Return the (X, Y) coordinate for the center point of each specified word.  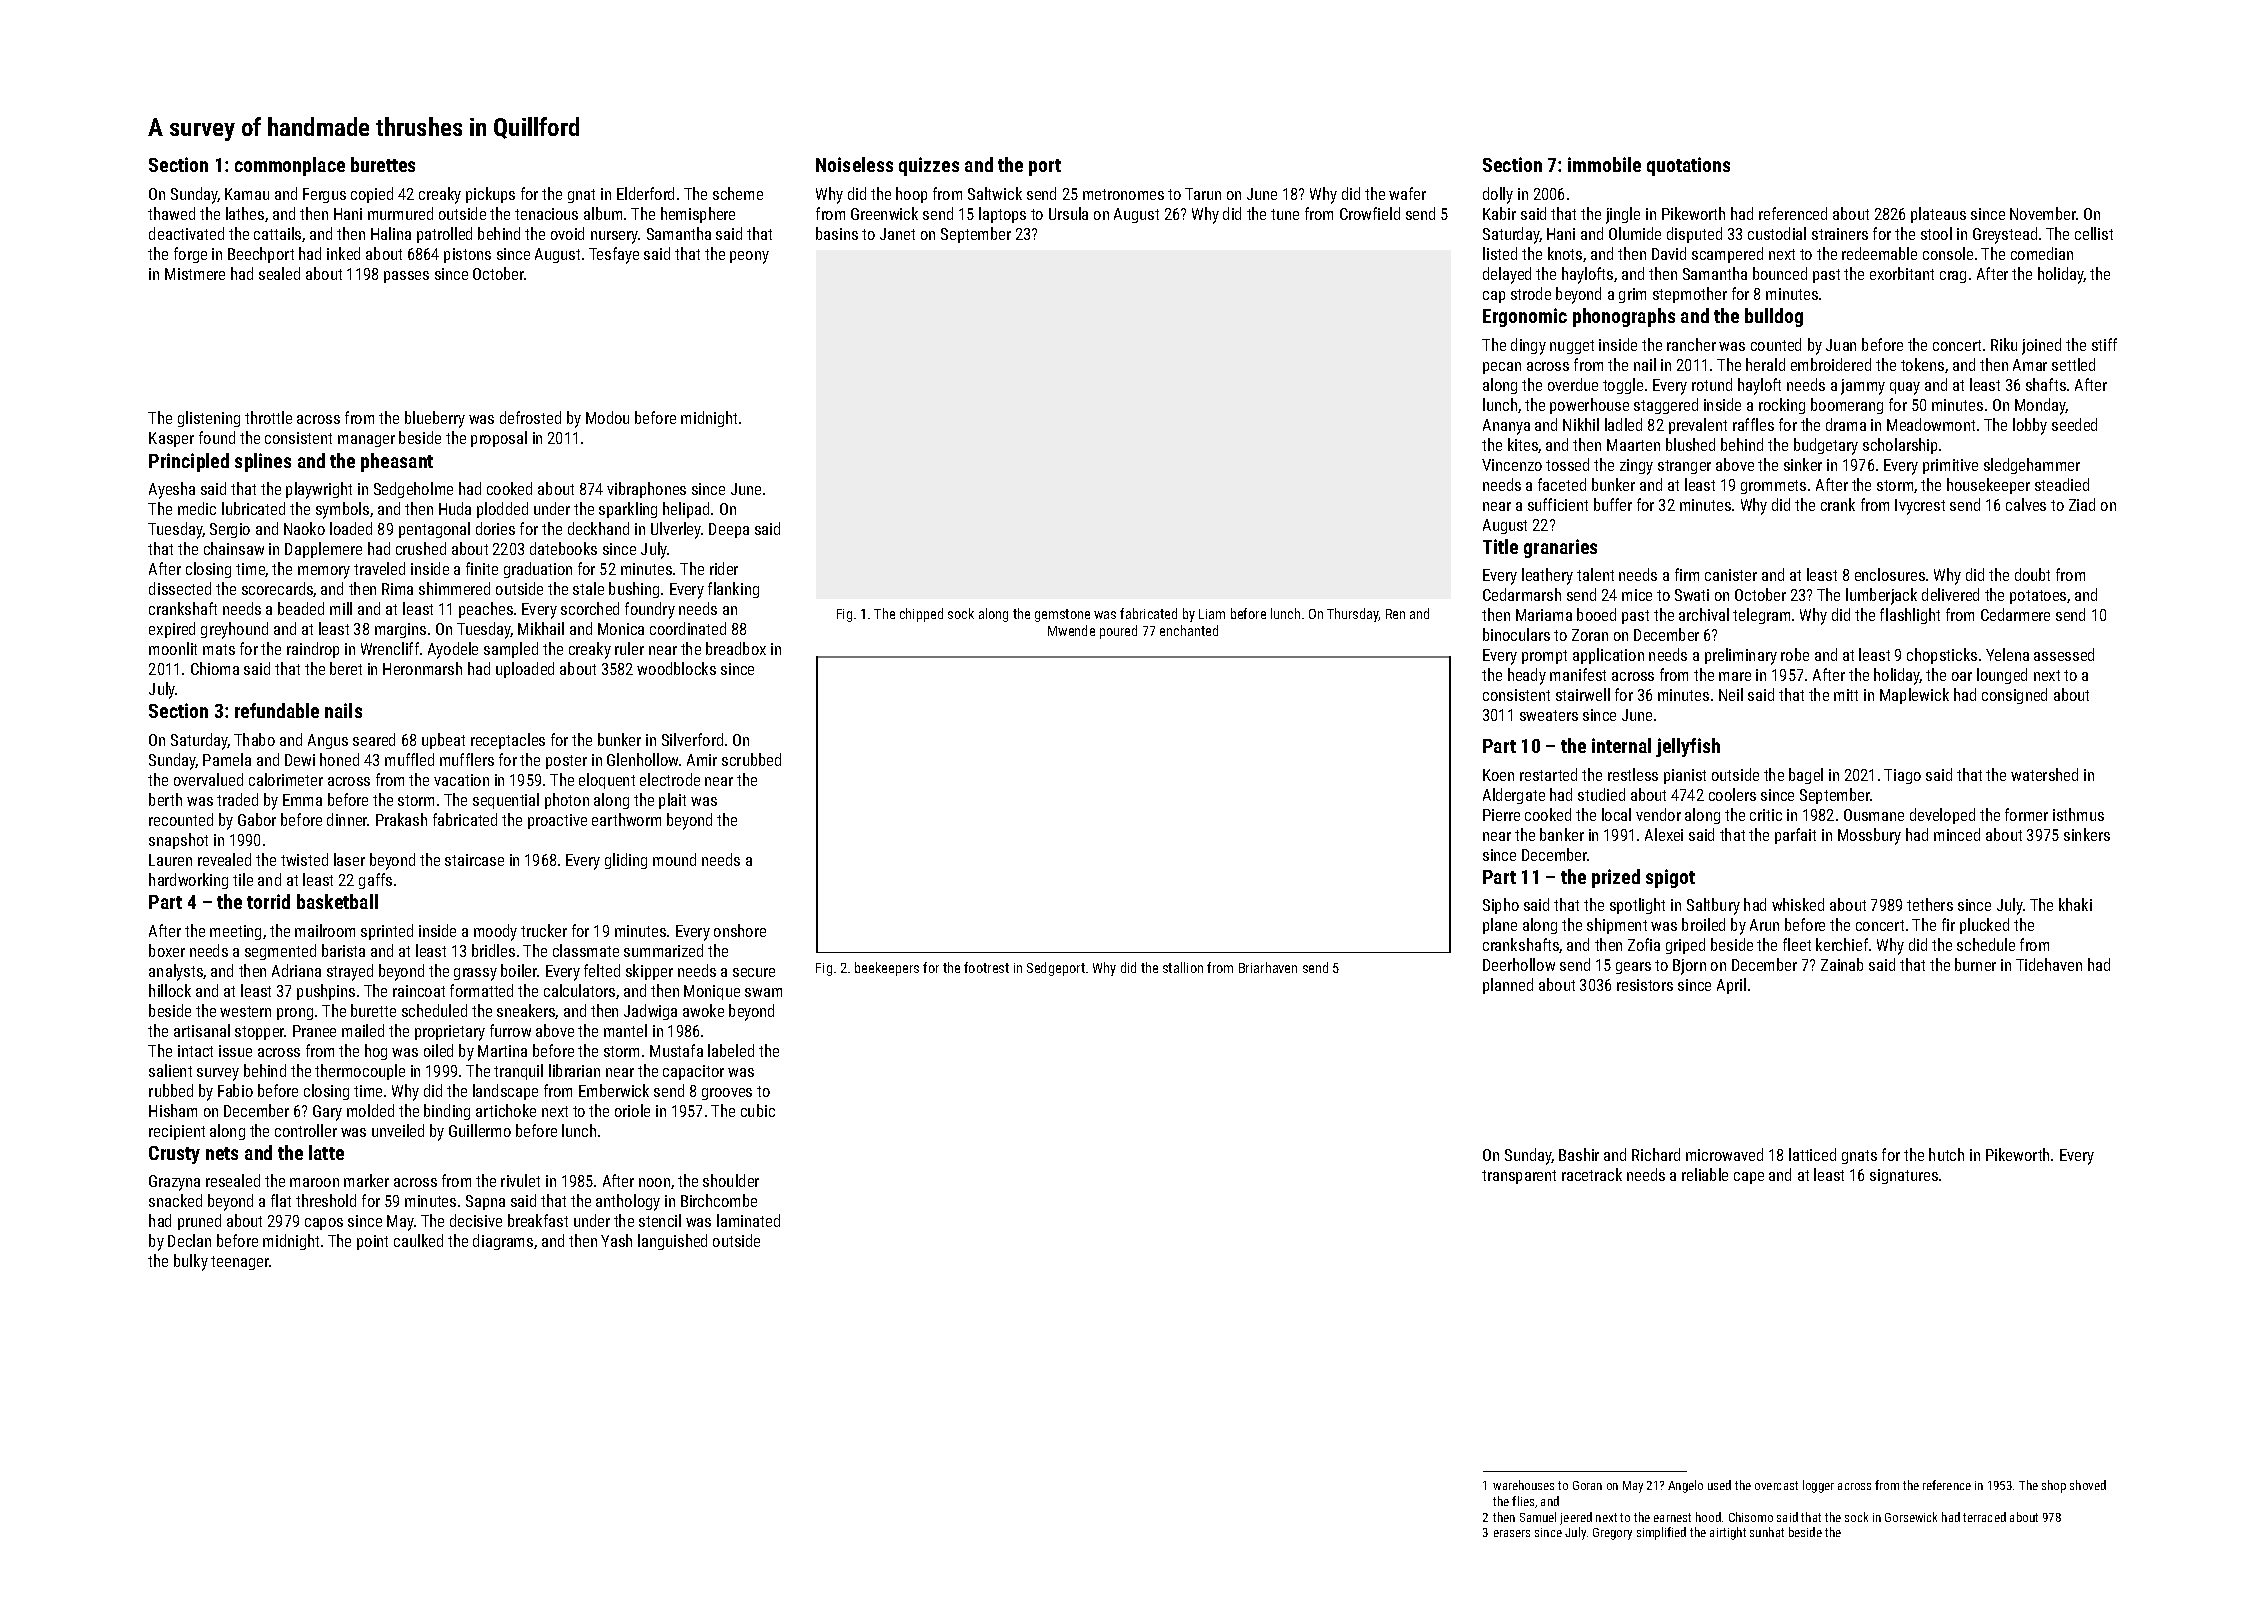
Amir (702, 760)
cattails (277, 233)
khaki (2075, 904)
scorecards (278, 589)
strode (1531, 293)
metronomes (1123, 194)
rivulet (520, 1180)
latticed (1812, 1154)
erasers (1512, 1533)
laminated (748, 1220)
